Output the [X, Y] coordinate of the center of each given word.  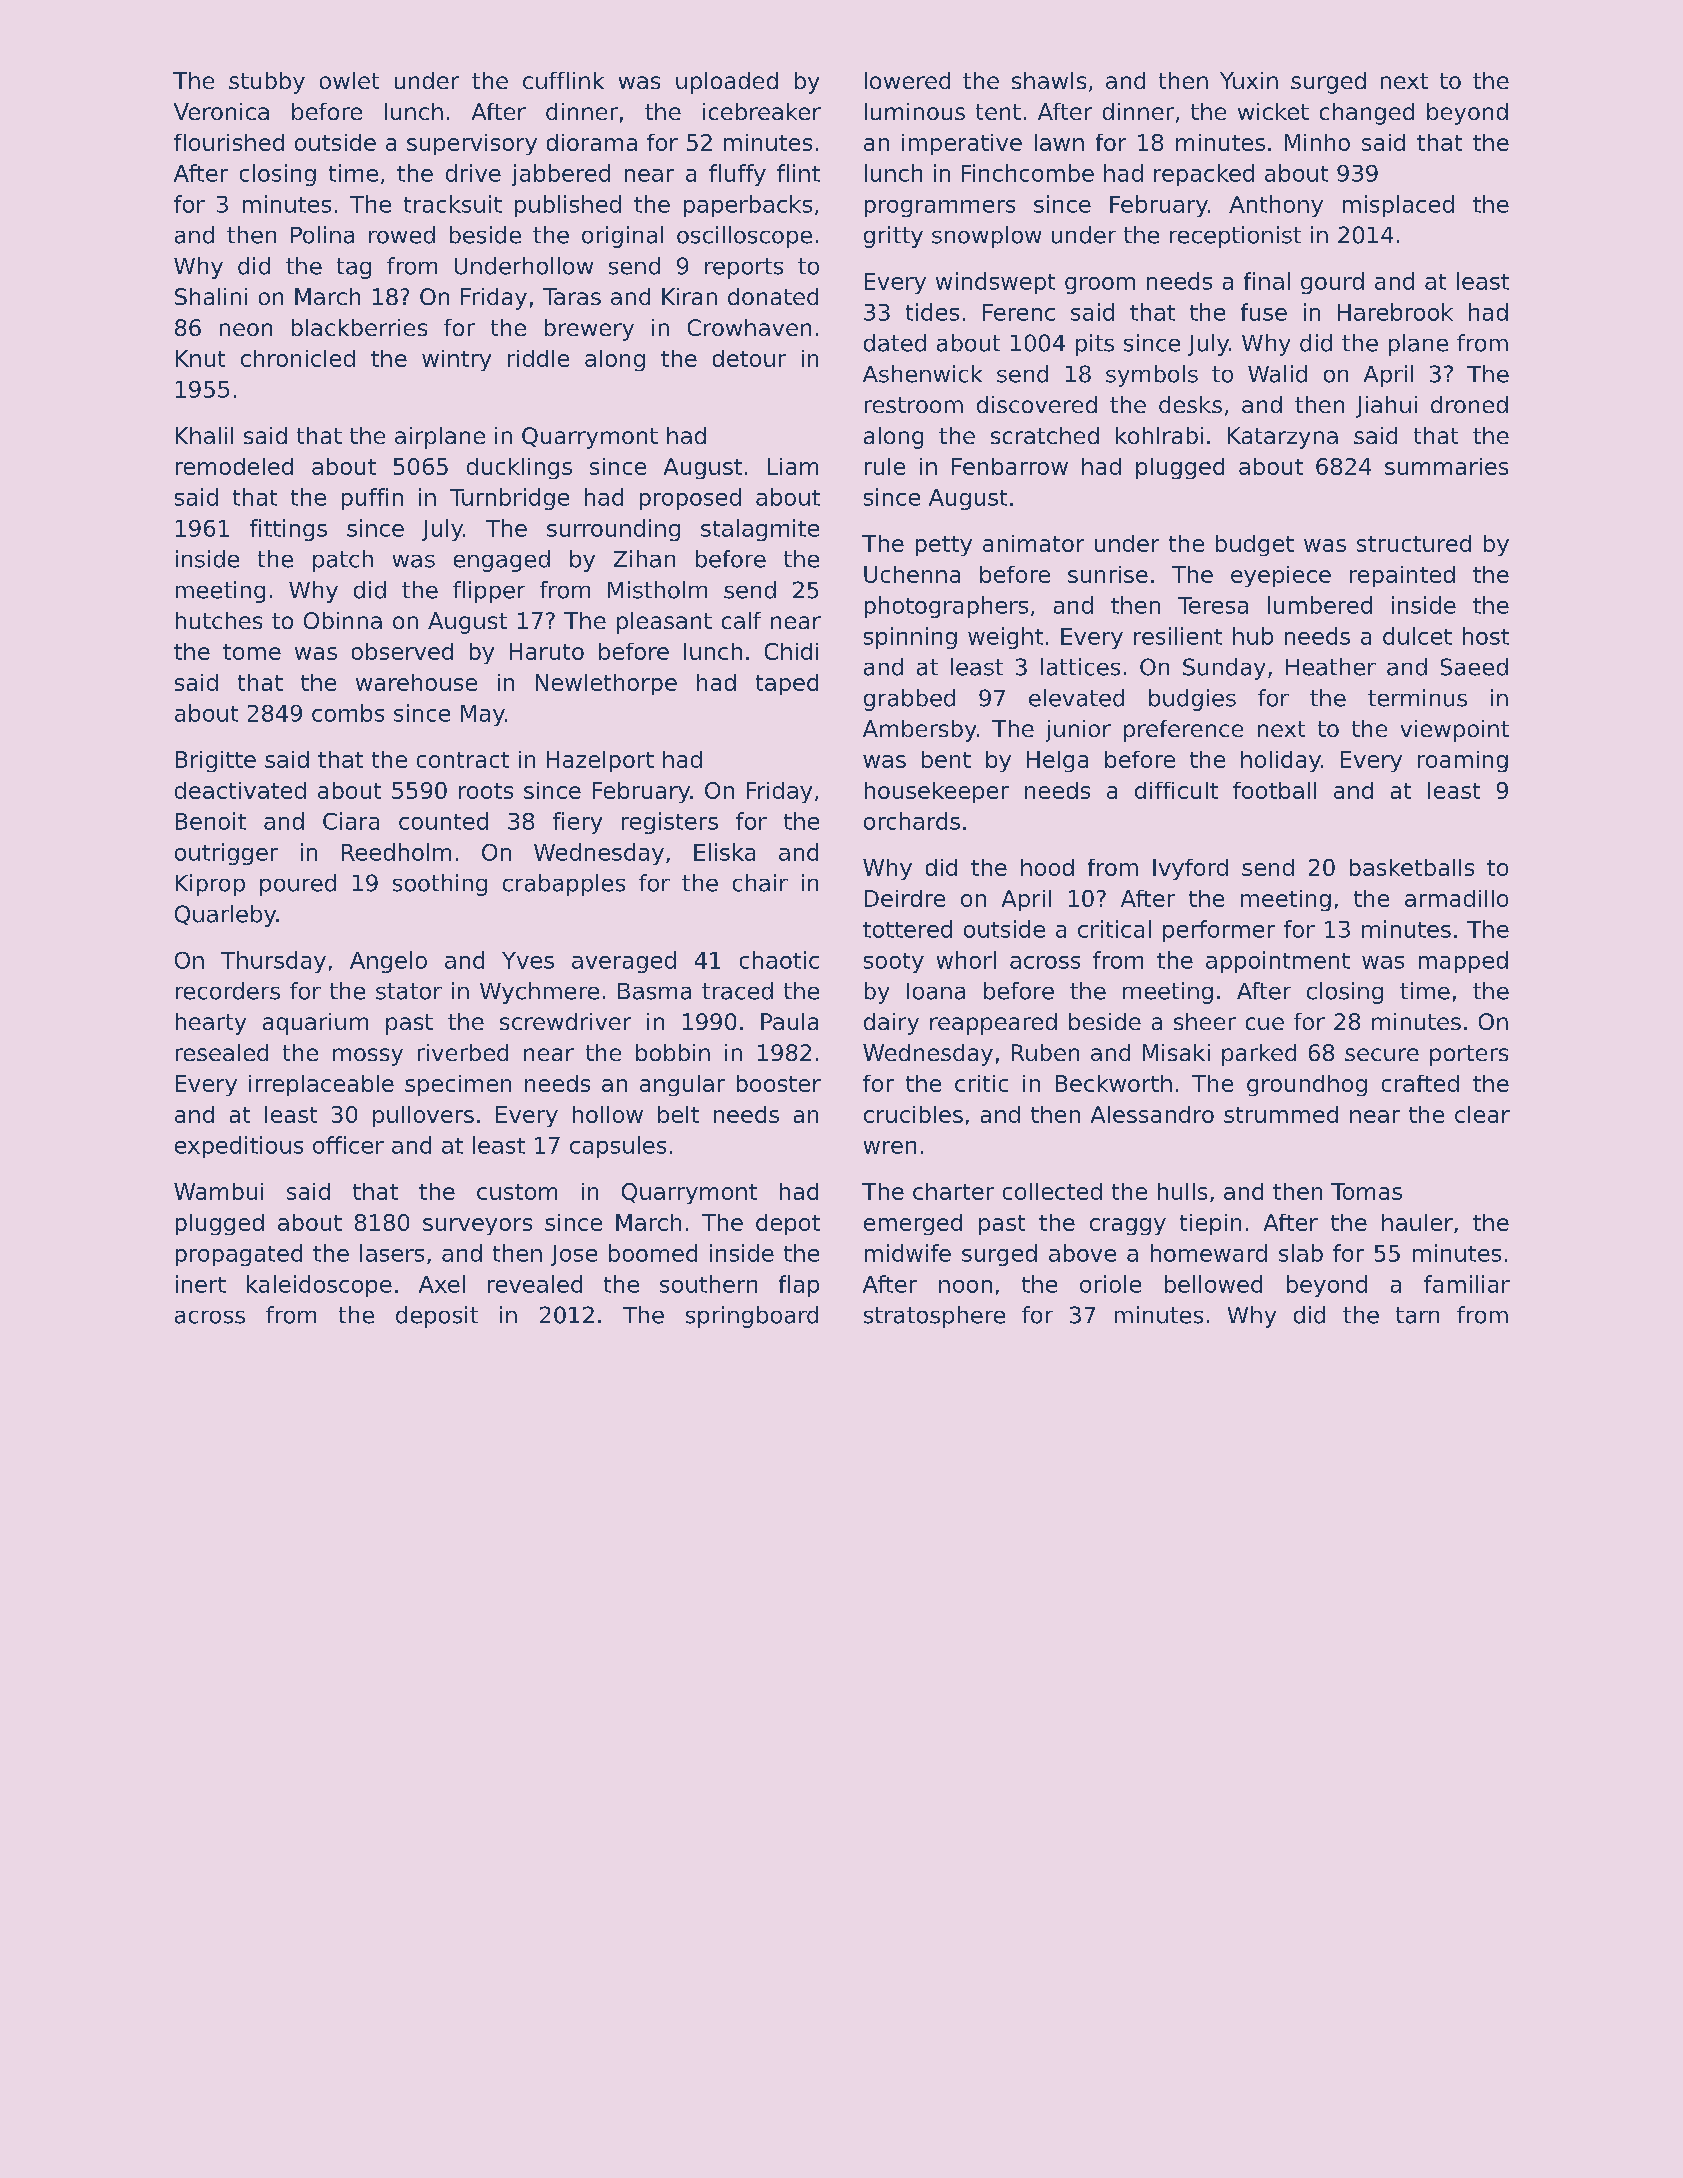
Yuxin [1249, 80]
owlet [349, 80]
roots [486, 791]
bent [946, 759]
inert [201, 1284]
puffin [372, 499]
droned [1469, 404]
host [1486, 636]
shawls [1049, 80]
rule [885, 466]
